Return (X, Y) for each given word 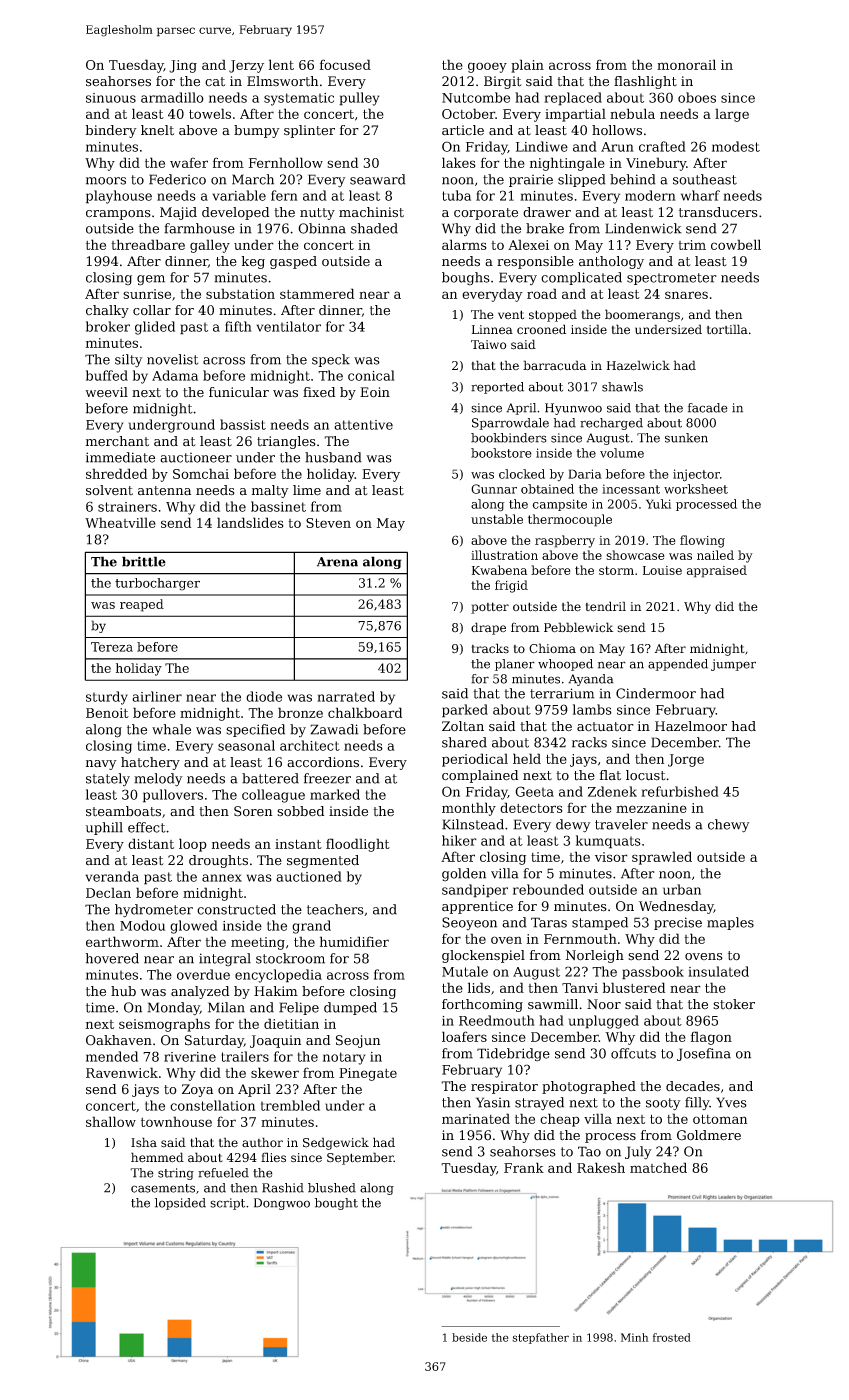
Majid (178, 213)
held (527, 758)
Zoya (197, 1090)
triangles (286, 442)
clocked (522, 474)
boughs (466, 279)
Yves (731, 1102)
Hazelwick (638, 365)
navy (101, 765)
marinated (476, 1118)
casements (163, 1188)
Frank (524, 1167)
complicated (581, 278)
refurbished (680, 791)
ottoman (720, 1119)
